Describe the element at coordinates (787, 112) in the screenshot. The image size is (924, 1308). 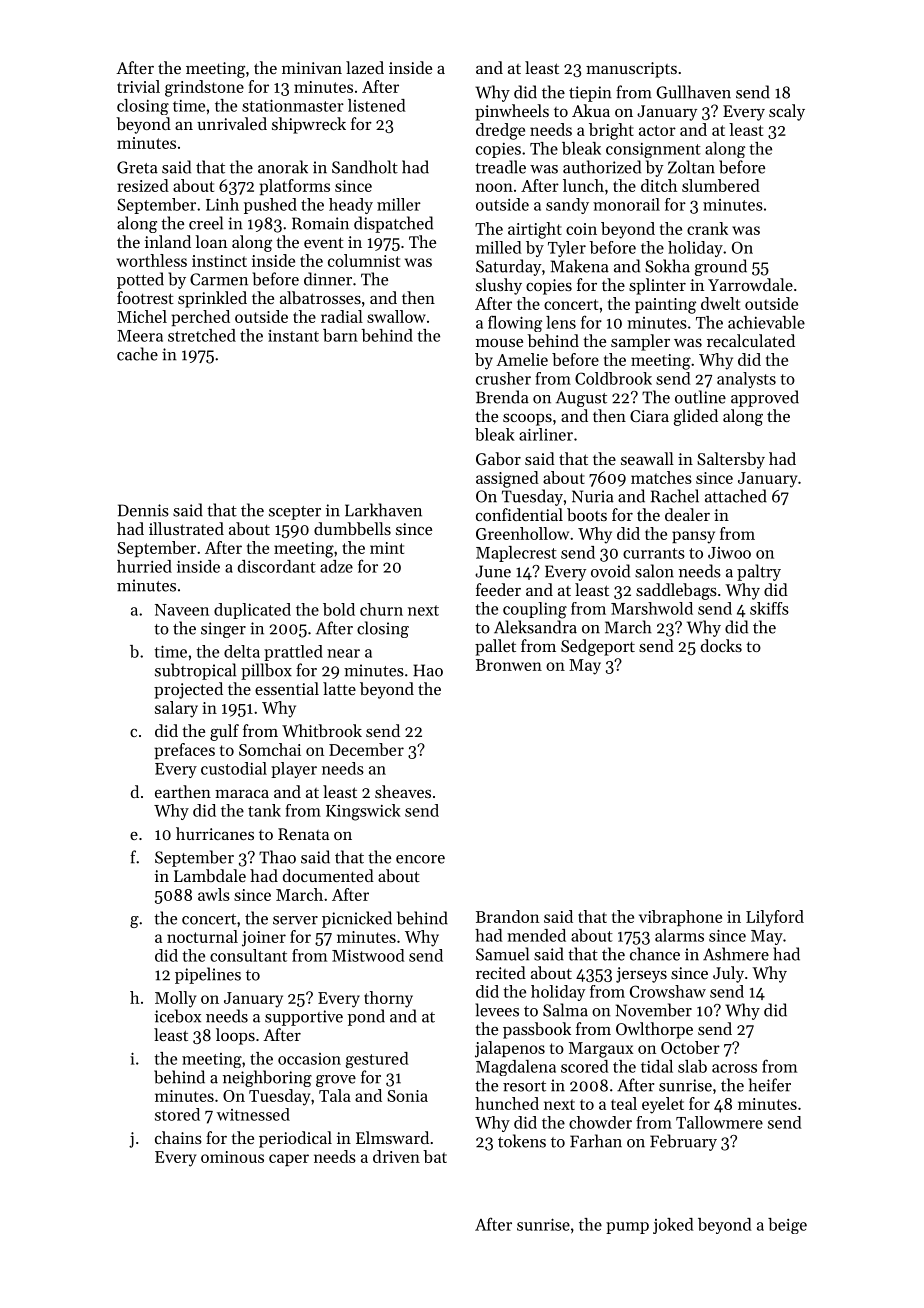
I see `scaly` at that location.
